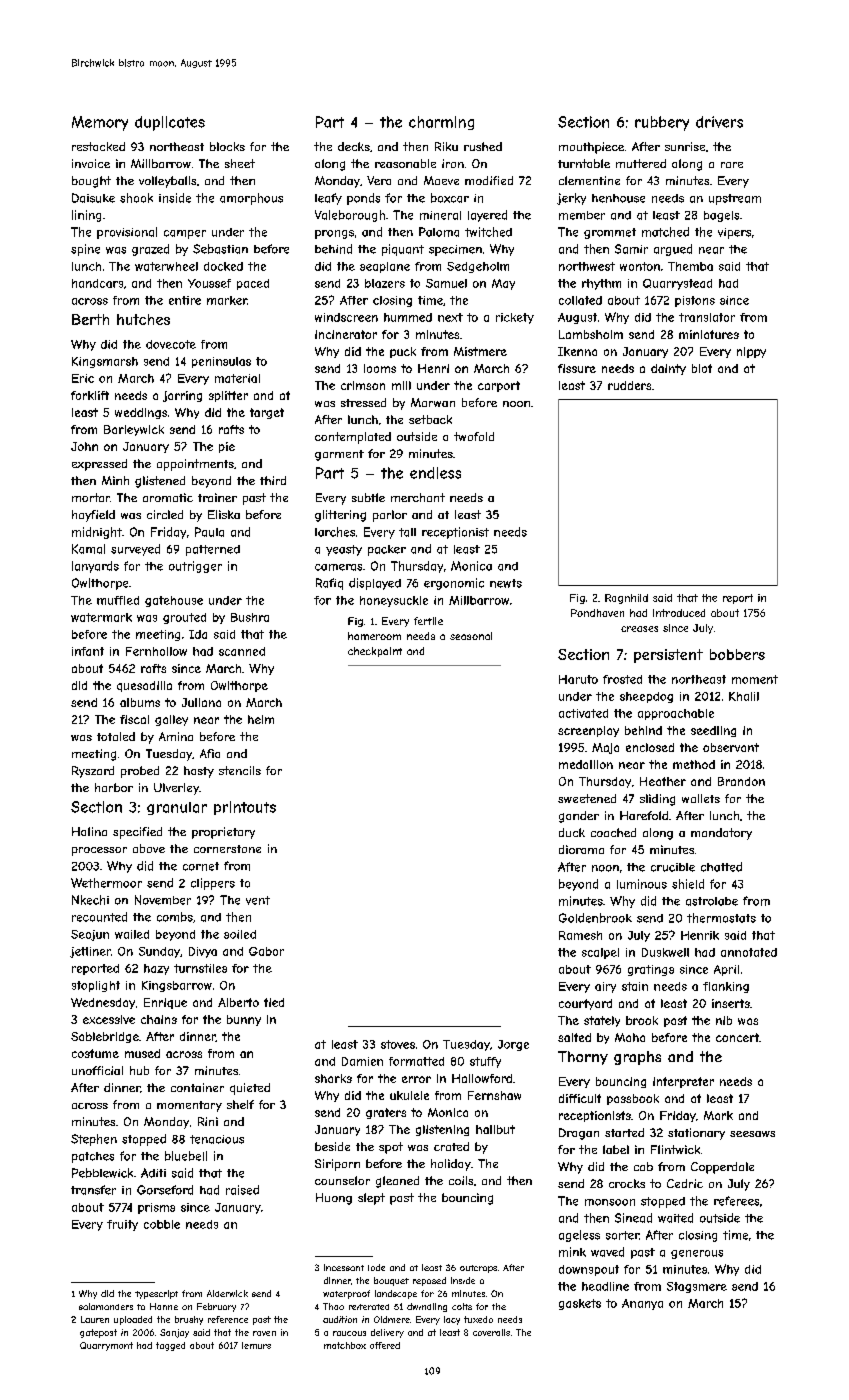  Describe the element at coordinates (374, 636) in the screenshot. I see `homeroom` at that location.
